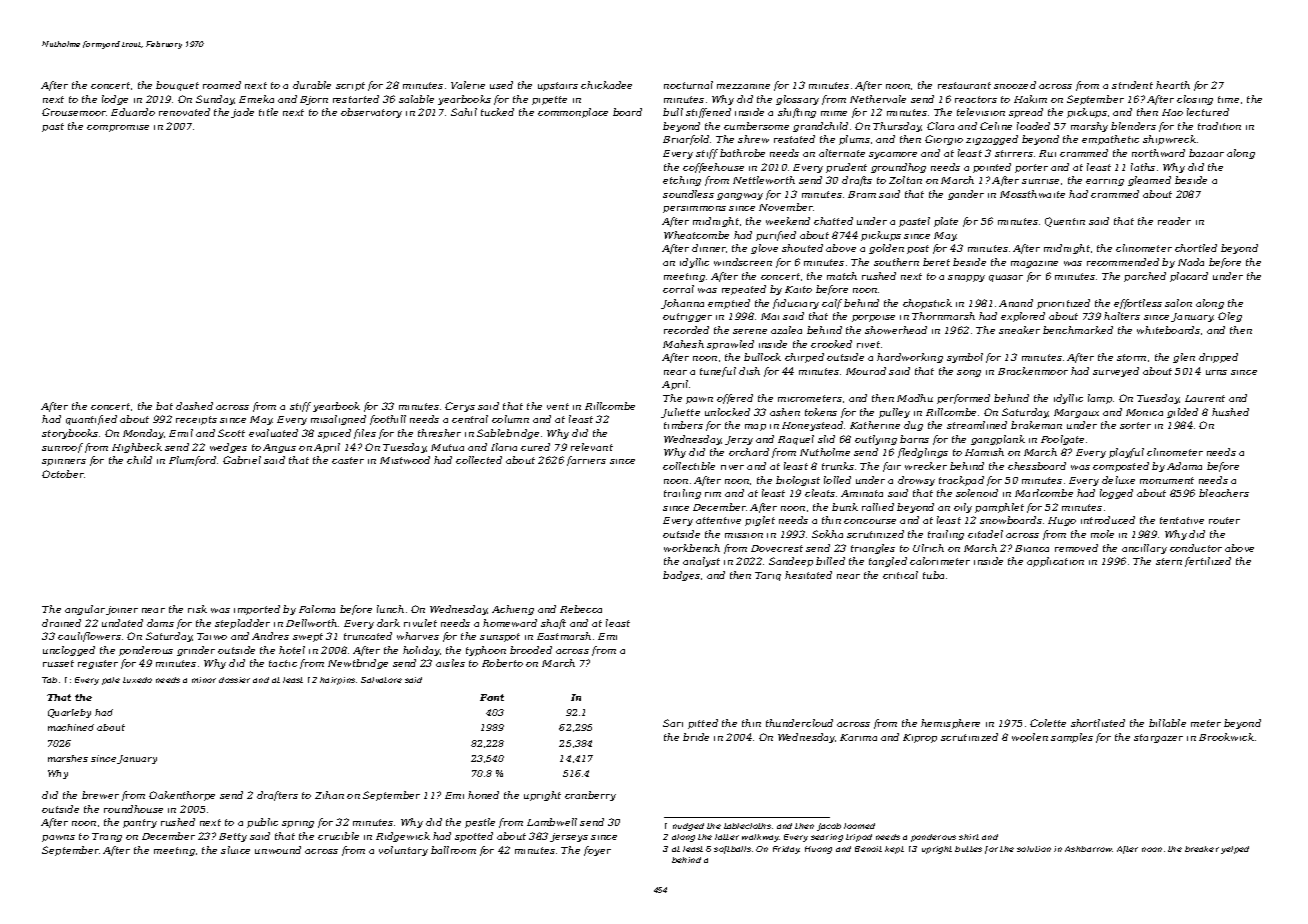 This page has height=924, width=1308. What do you see at coordinates (829, 827) in the page?
I see `Jacob` at bounding box center [829, 827].
